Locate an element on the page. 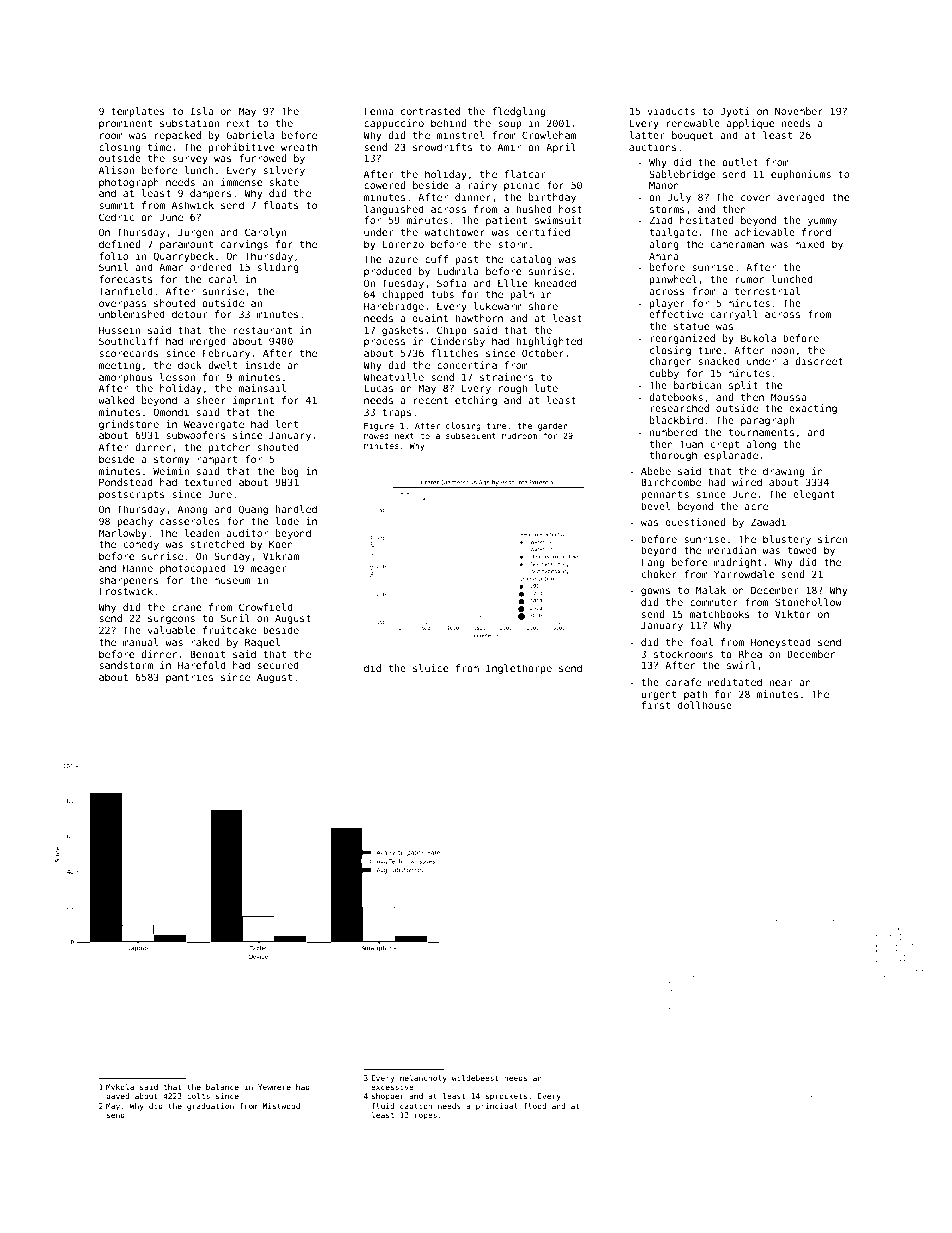 This page has width=952, height=1233. Birchcombe is located at coordinates (671, 482).
